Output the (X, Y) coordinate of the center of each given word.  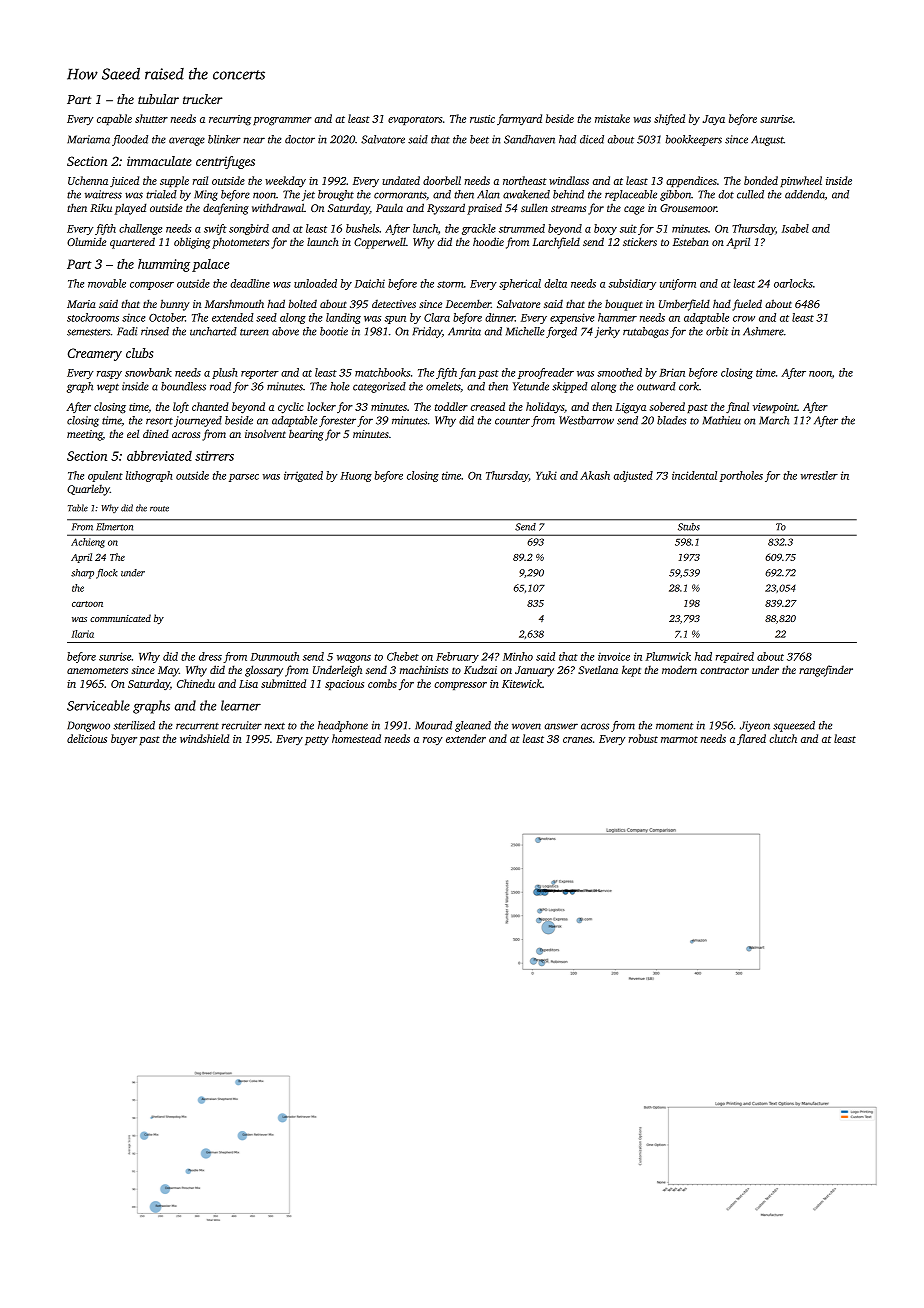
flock (107, 574)
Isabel (795, 228)
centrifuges (225, 162)
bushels (362, 228)
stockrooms (93, 317)
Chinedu (196, 683)
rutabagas (646, 332)
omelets (443, 386)
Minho (518, 656)
